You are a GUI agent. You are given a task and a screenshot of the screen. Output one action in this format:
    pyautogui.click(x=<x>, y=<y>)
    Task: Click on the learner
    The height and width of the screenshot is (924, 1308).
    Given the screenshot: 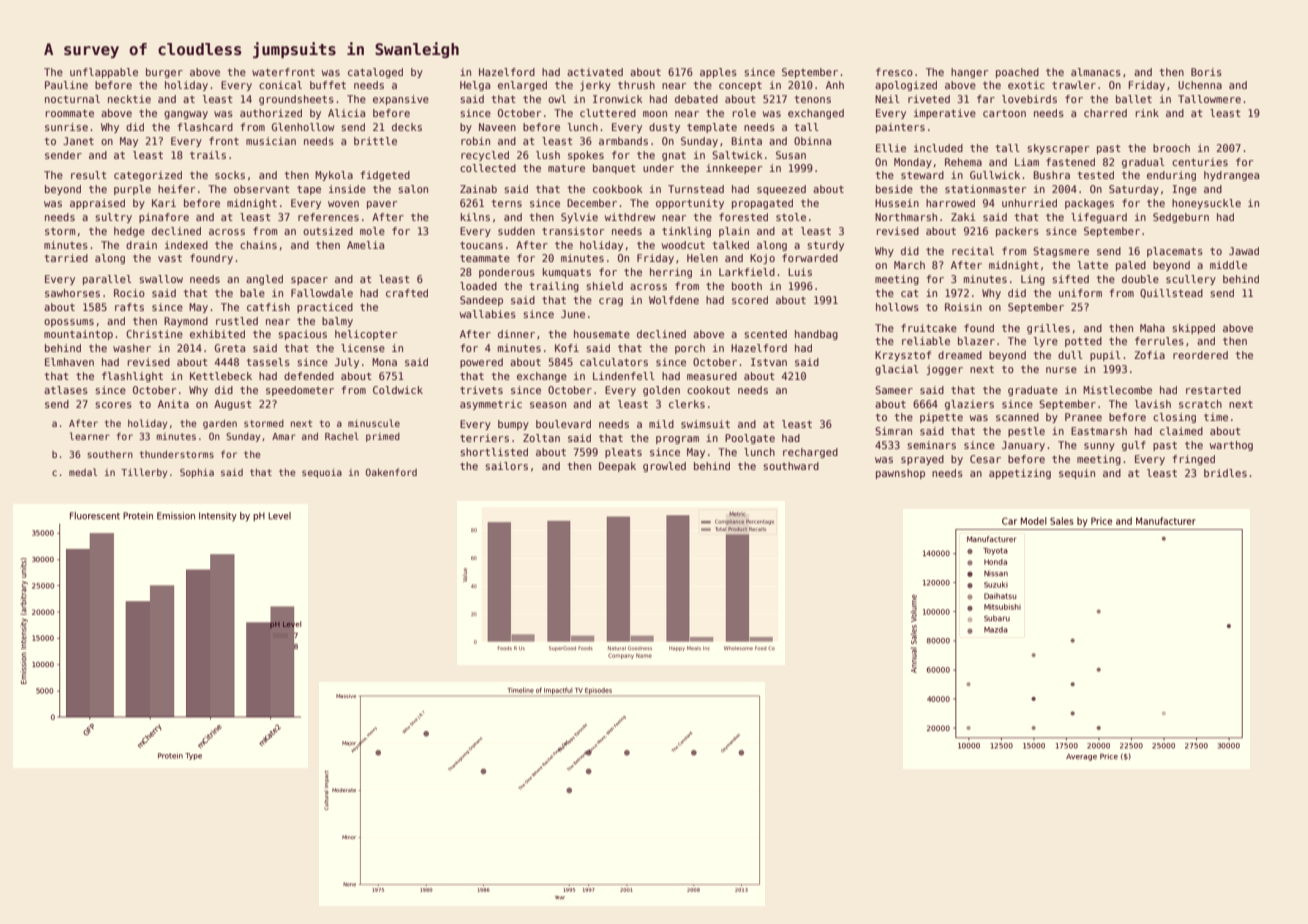 What is the action you would take?
    pyautogui.click(x=90, y=436)
